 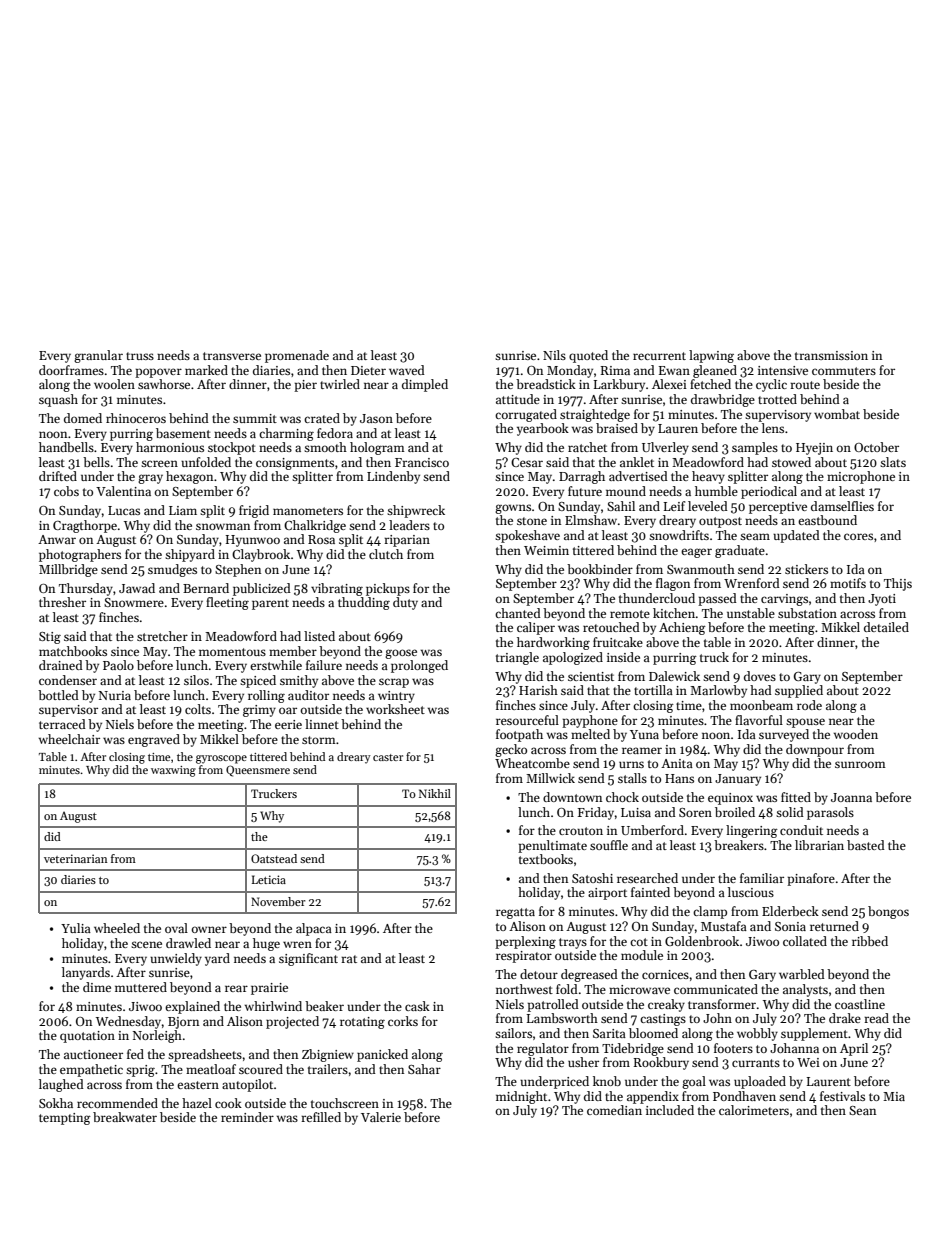 I want to click on cask, so click(x=417, y=1006).
